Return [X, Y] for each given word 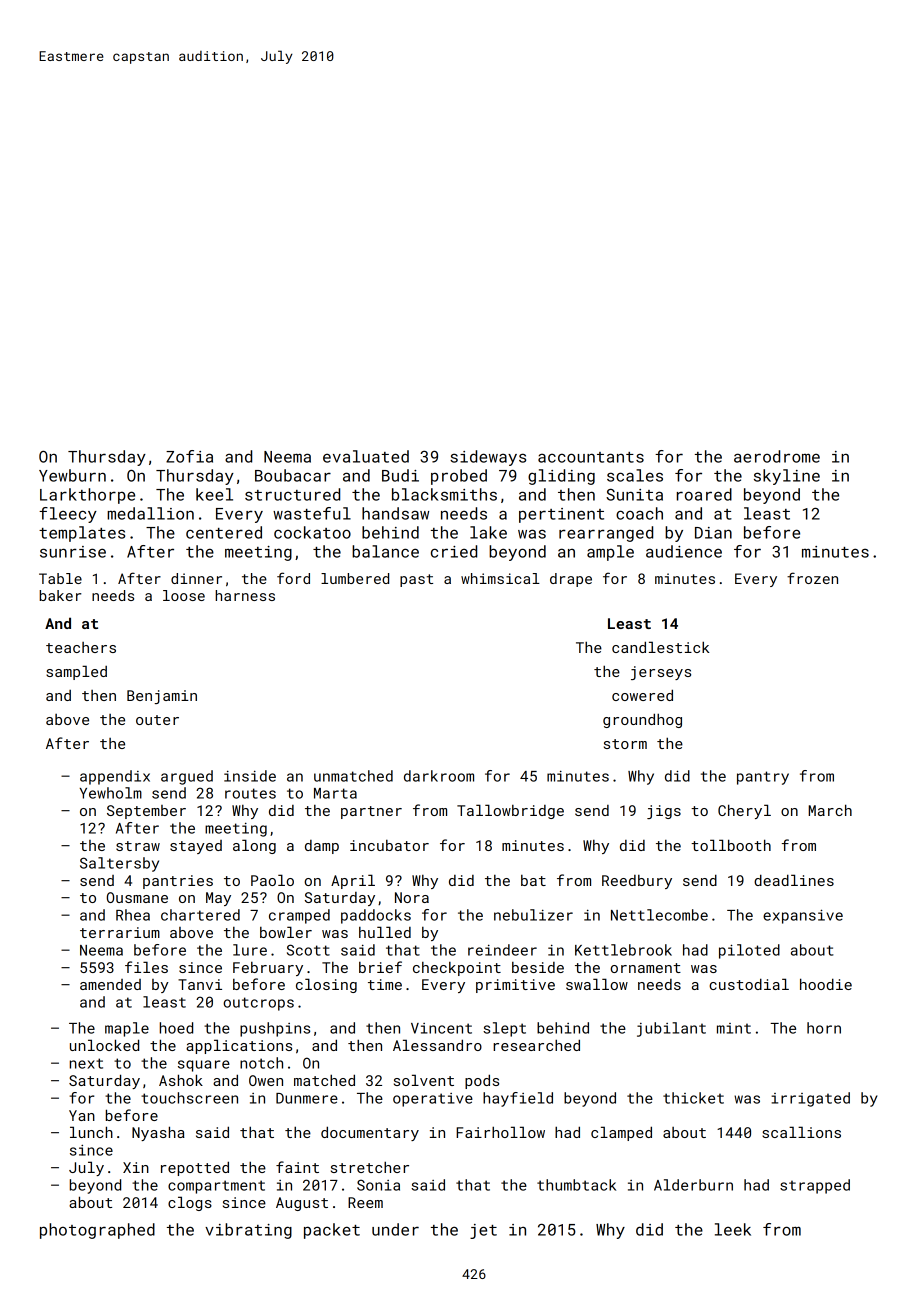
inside [250, 776]
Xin [136, 1167]
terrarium [120, 932]
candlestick [661, 647]
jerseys [661, 673]
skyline [787, 477]
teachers [81, 647]
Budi [400, 475]
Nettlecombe [659, 915]
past [416, 580]
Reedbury [637, 882]
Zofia [189, 456]
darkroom [439, 776]
